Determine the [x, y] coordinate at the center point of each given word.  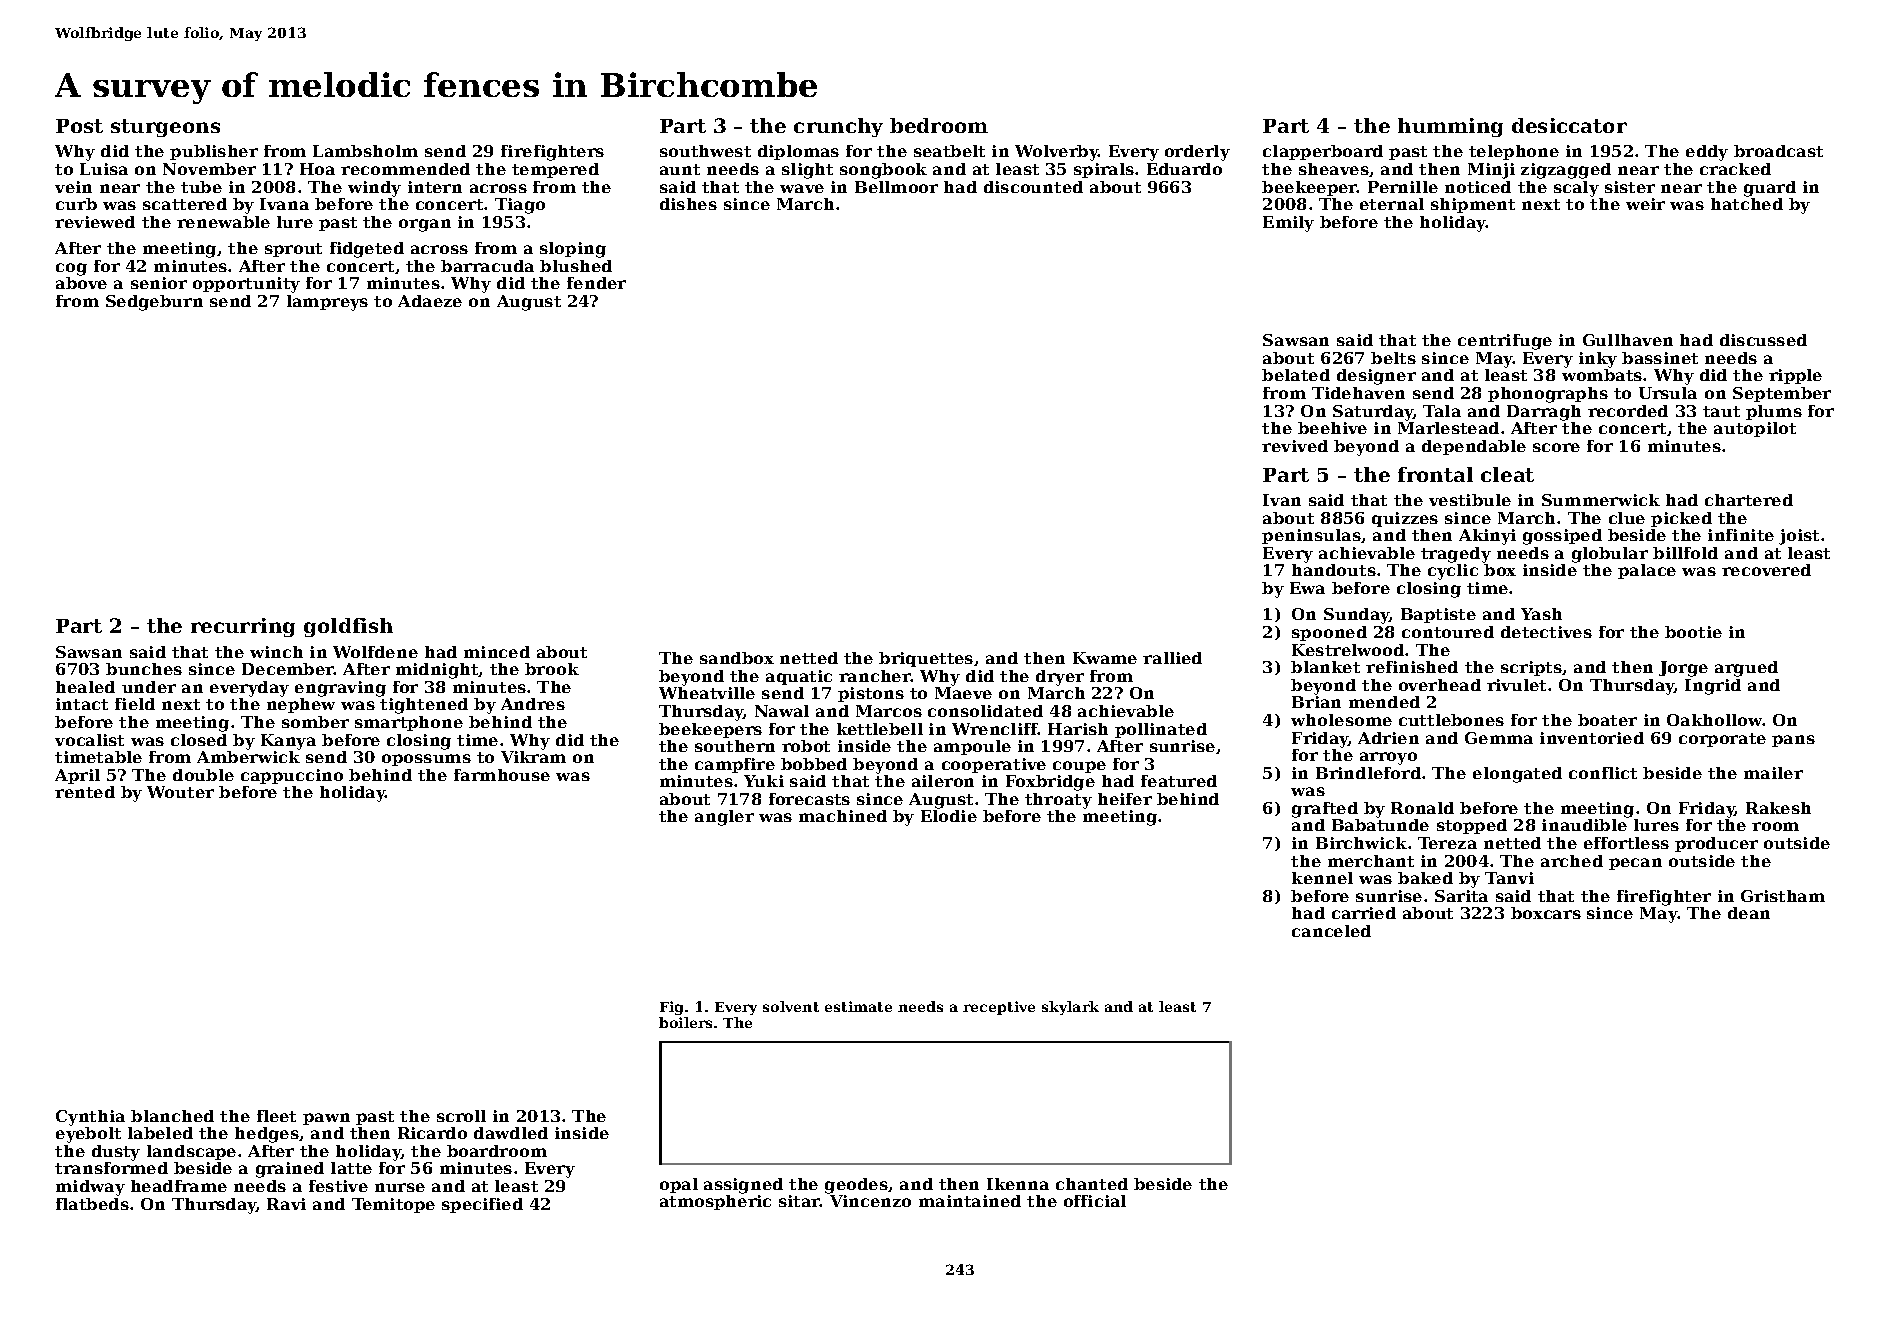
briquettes [926, 659]
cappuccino [292, 776]
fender [596, 283]
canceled [1331, 931]
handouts [1334, 570]
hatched [1747, 204]
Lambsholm [365, 151]
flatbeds [92, 1204]
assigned [743, 1186]
